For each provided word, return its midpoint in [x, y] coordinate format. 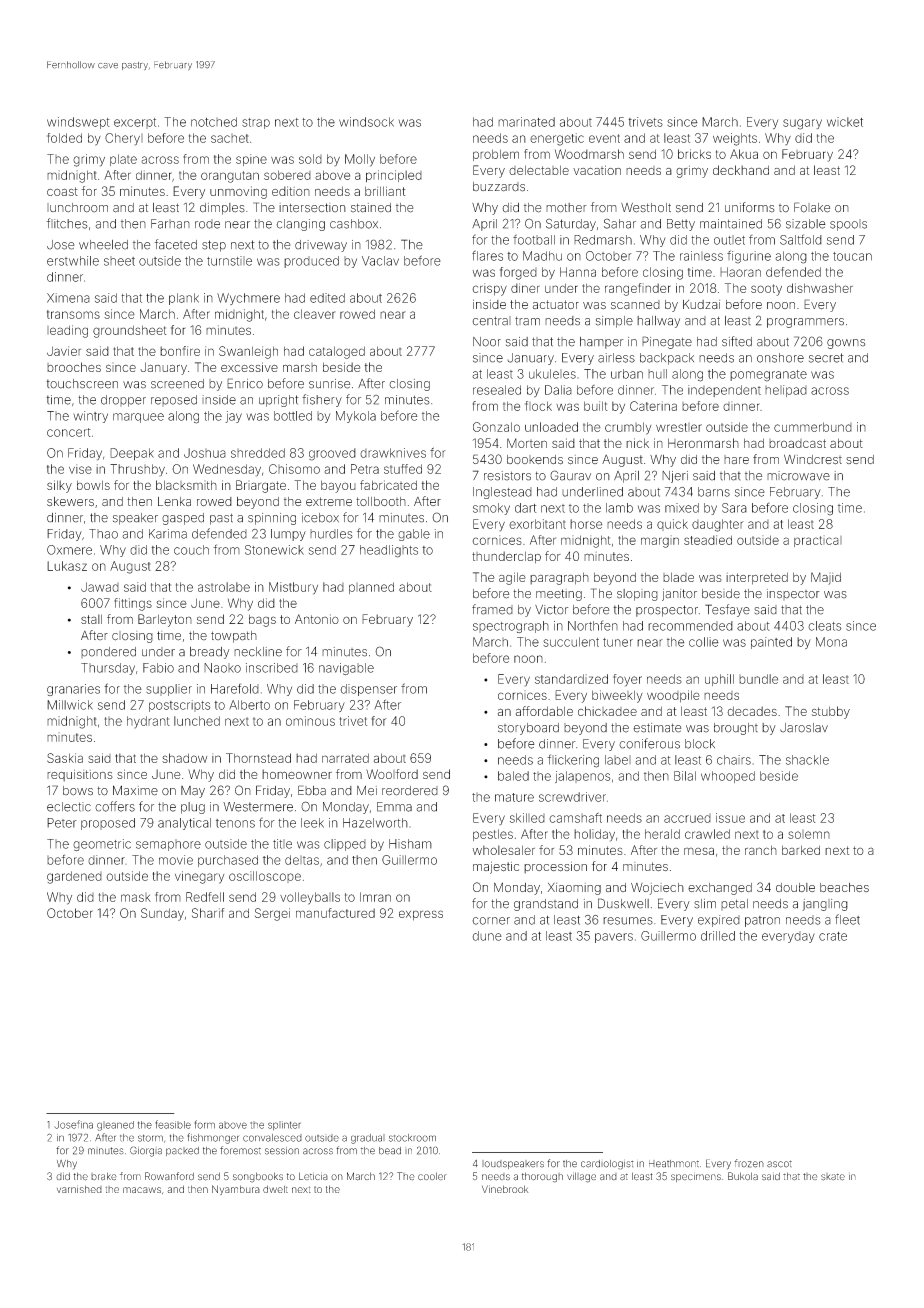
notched [214, 122]
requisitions [80, 775]
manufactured [335, 913]
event [604, 138]
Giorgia [146, 1151]
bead [390, 1151]
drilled [718, 936]
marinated [526, 122]
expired [719, 921]
